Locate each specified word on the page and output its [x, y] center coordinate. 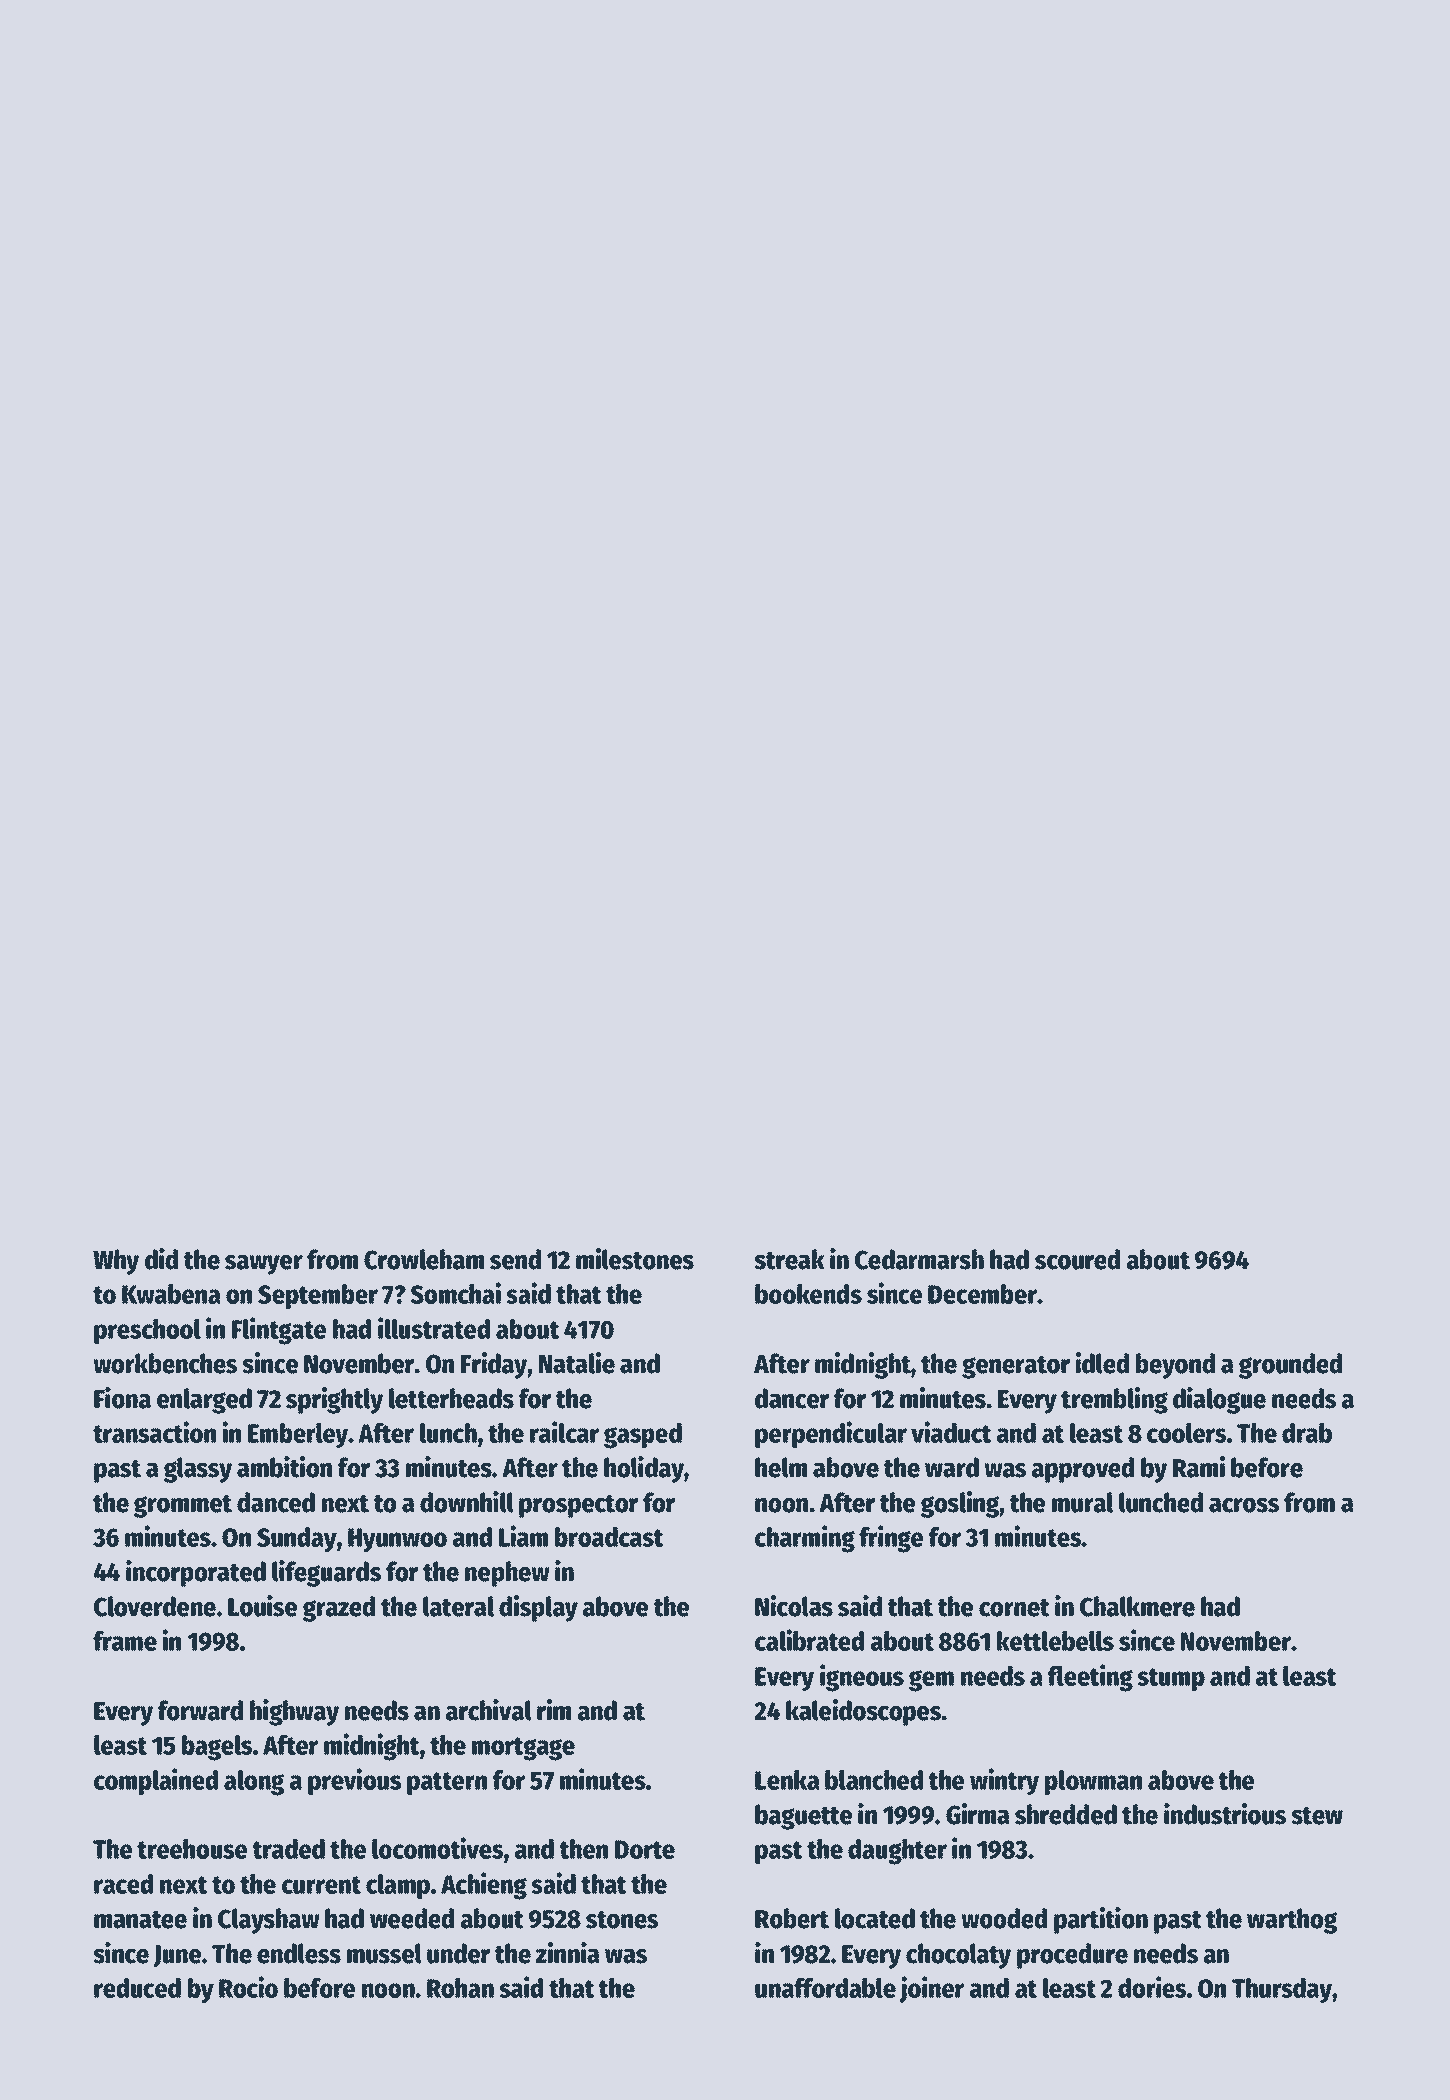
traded [289, 1849]
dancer [792, 1398]
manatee [140, 1920]
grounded [1290, 1366]
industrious [1225, 1814]
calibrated [809, 1640]
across [1244, 1505]
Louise [262, 1606]
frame [125, 1641]
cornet [1014, 1608]
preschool [147, 1331]
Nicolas [794, 1606]
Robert [792, 1918]
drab [1307, 1433]
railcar [564, 1432]
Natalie [577, 1363]
